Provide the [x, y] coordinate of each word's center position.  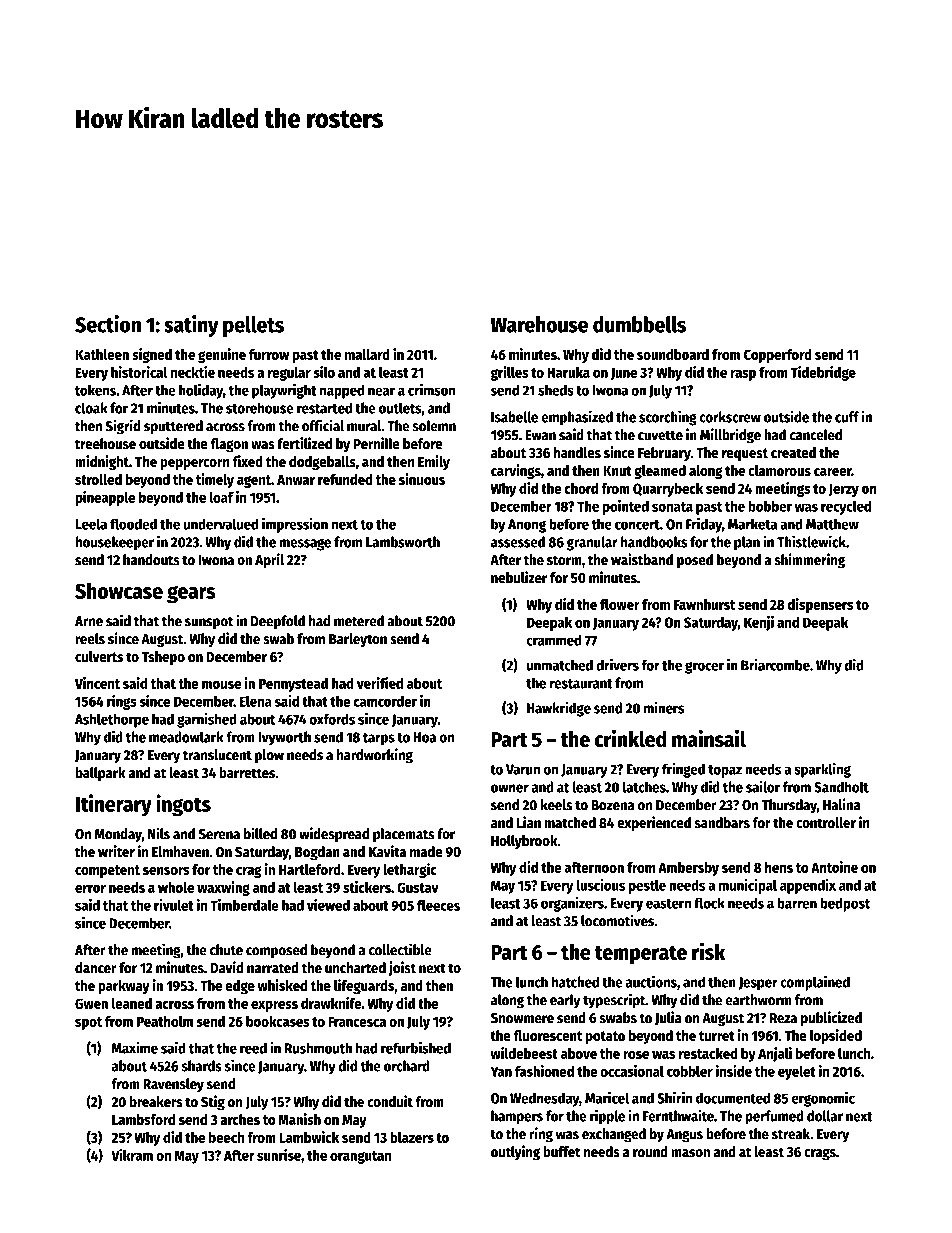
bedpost [845, 904]
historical [139, 372]
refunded [345, 479]
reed [253, 1048]
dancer [95, 968]
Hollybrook [524, 842]
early [565, 1001]
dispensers [821, 605]
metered [359, 621]
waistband [642, 559]
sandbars [722, 823]
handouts [151, 560]
